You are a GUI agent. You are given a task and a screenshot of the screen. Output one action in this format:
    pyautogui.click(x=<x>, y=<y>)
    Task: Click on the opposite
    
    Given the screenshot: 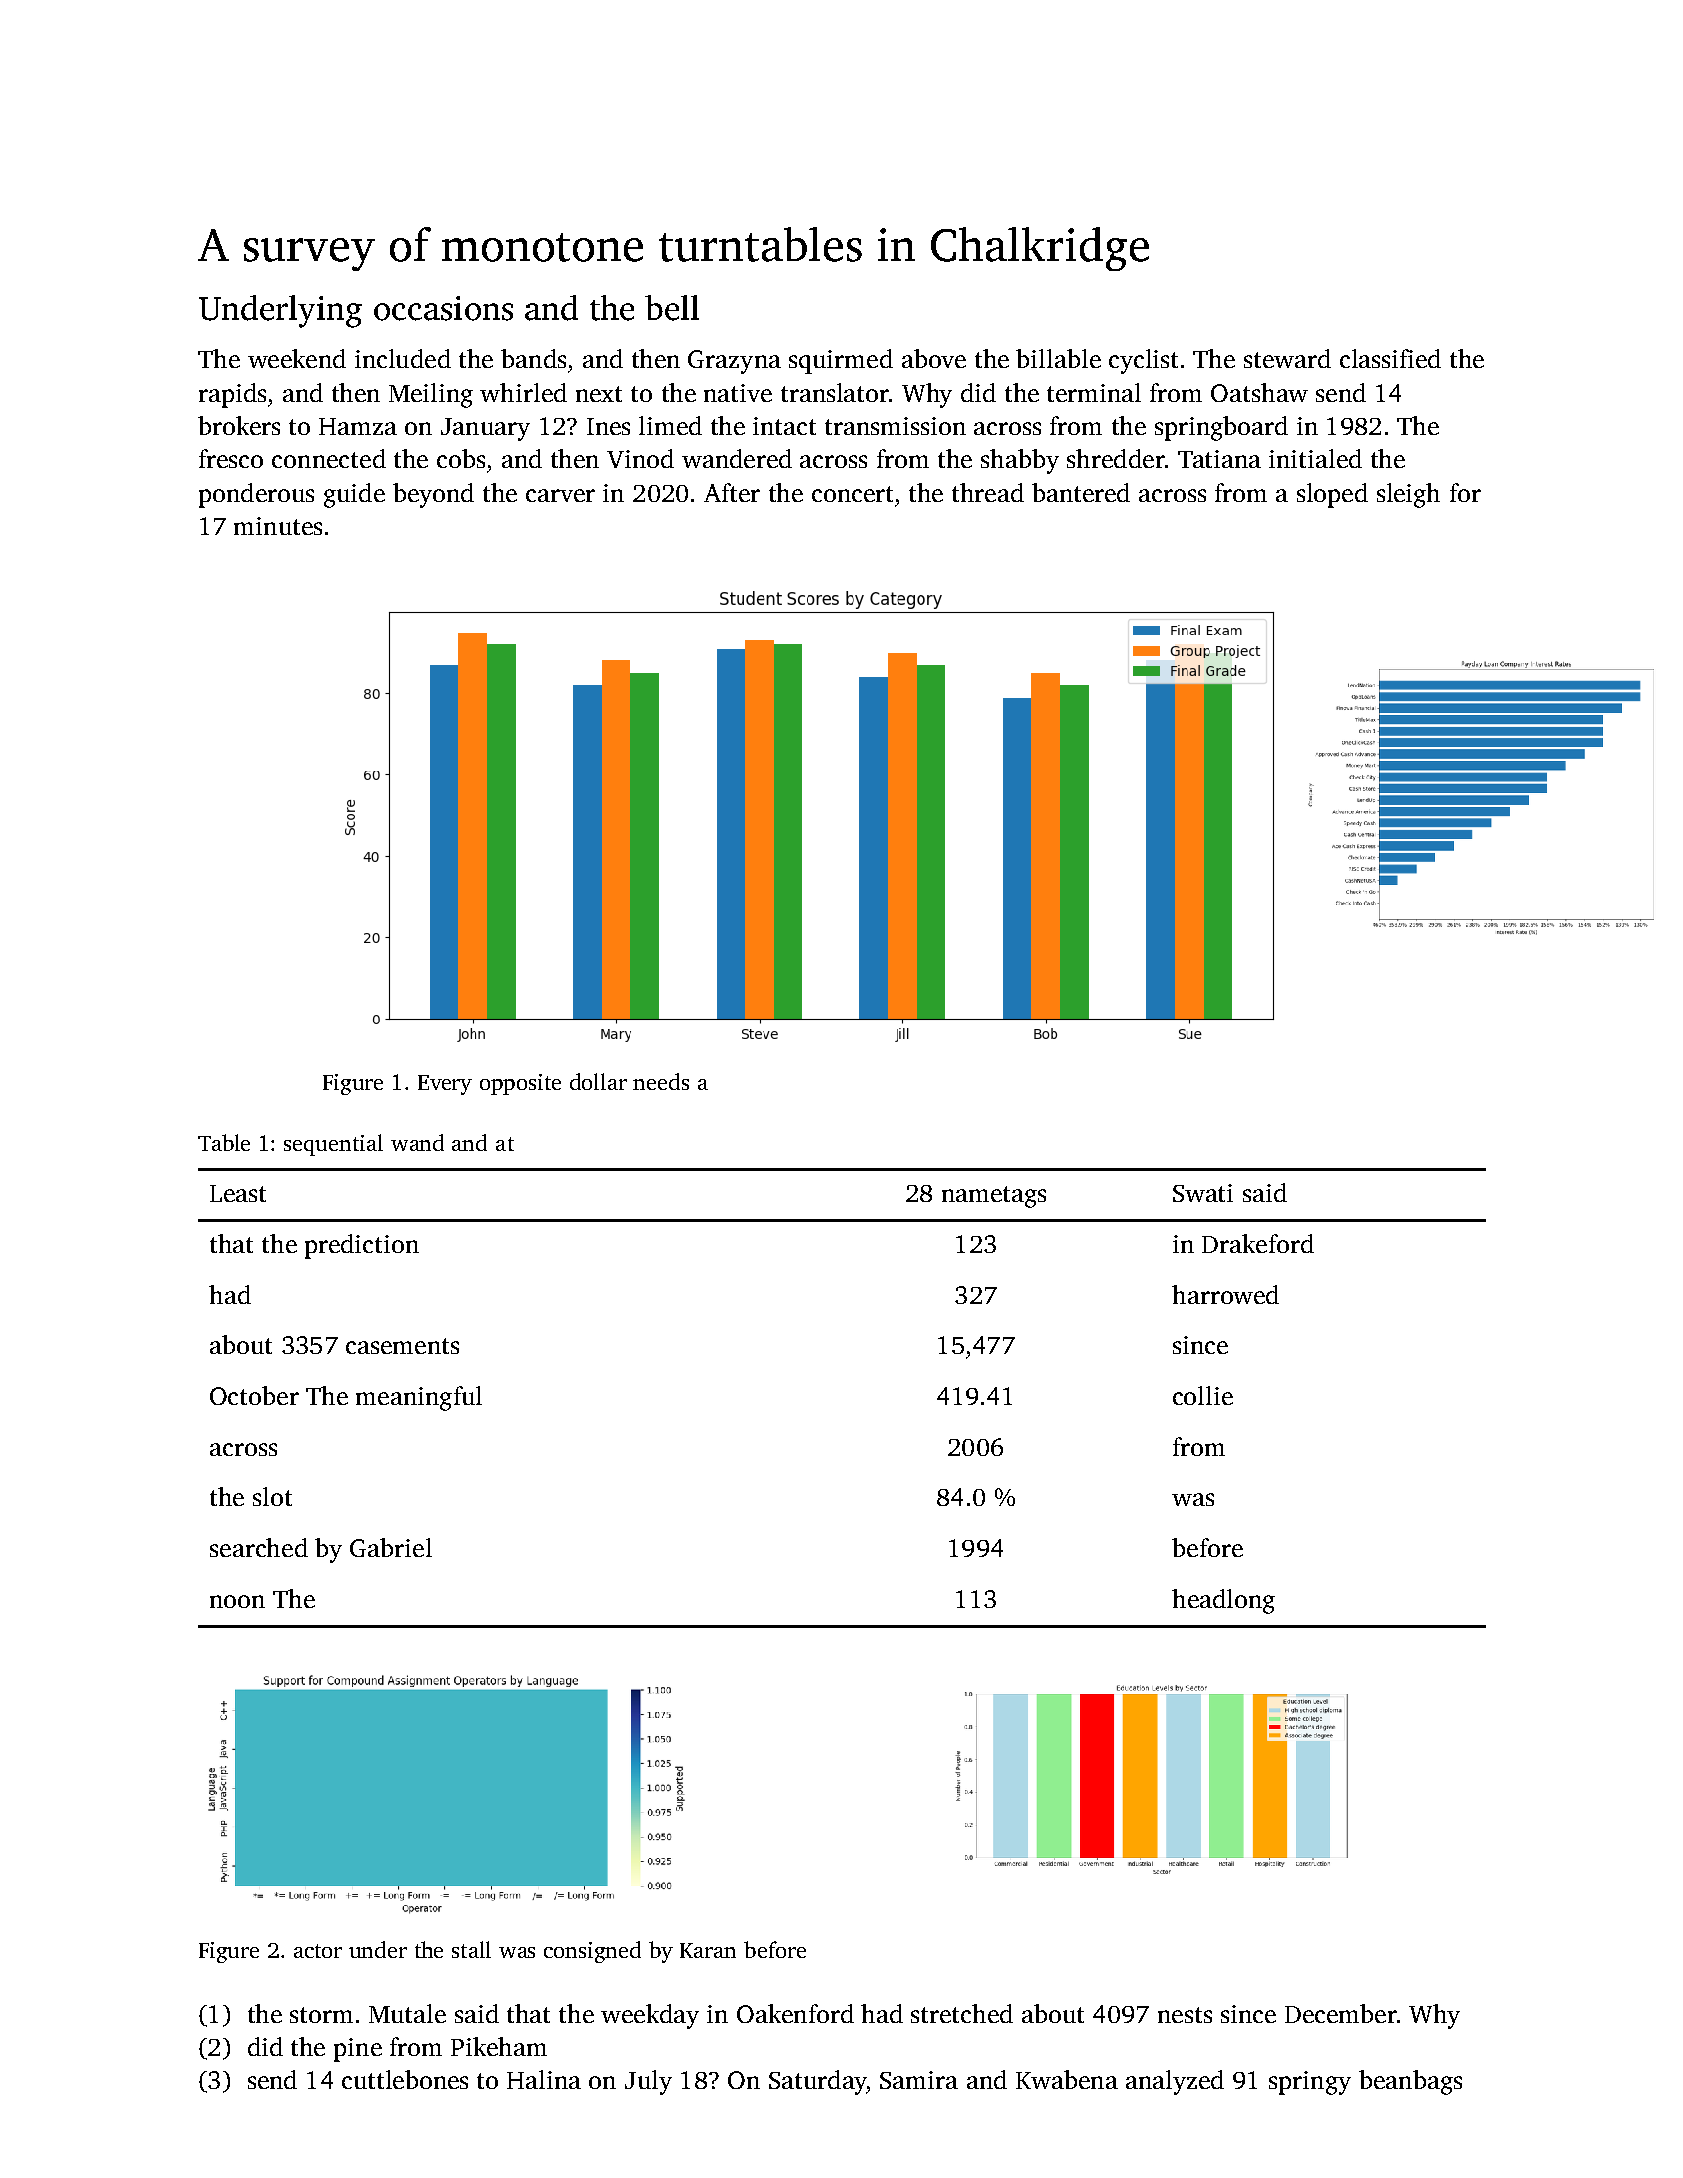 What is the action you would take?
    pyautogui.click(x=520, y=1084)
